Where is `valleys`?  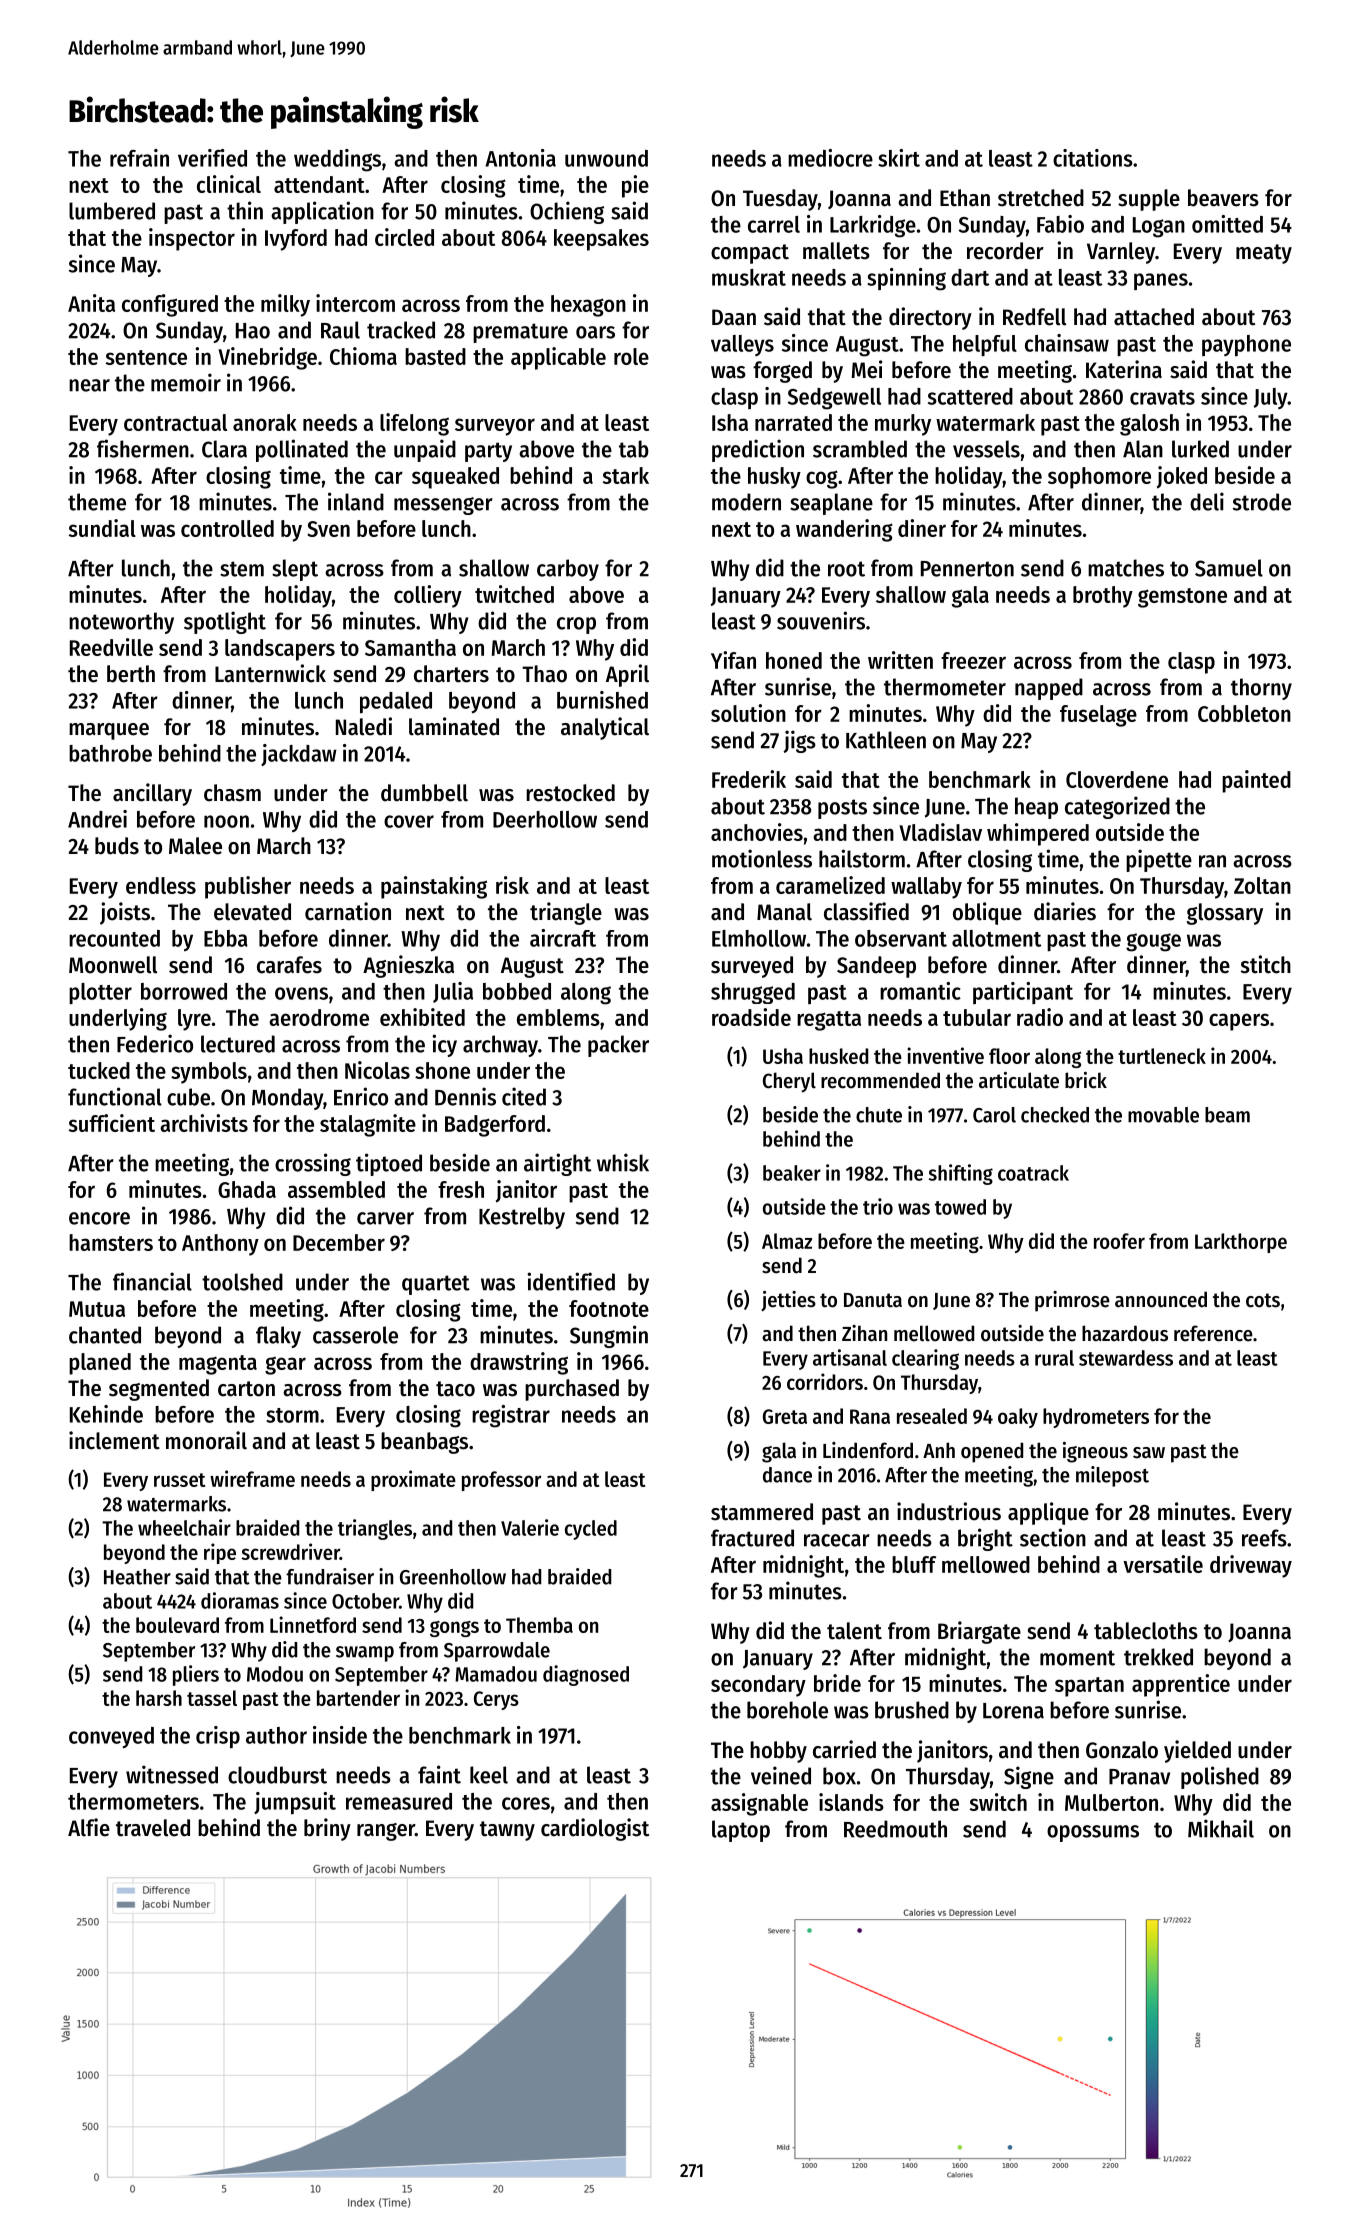
valleys is located at coordinates (742, 345).
